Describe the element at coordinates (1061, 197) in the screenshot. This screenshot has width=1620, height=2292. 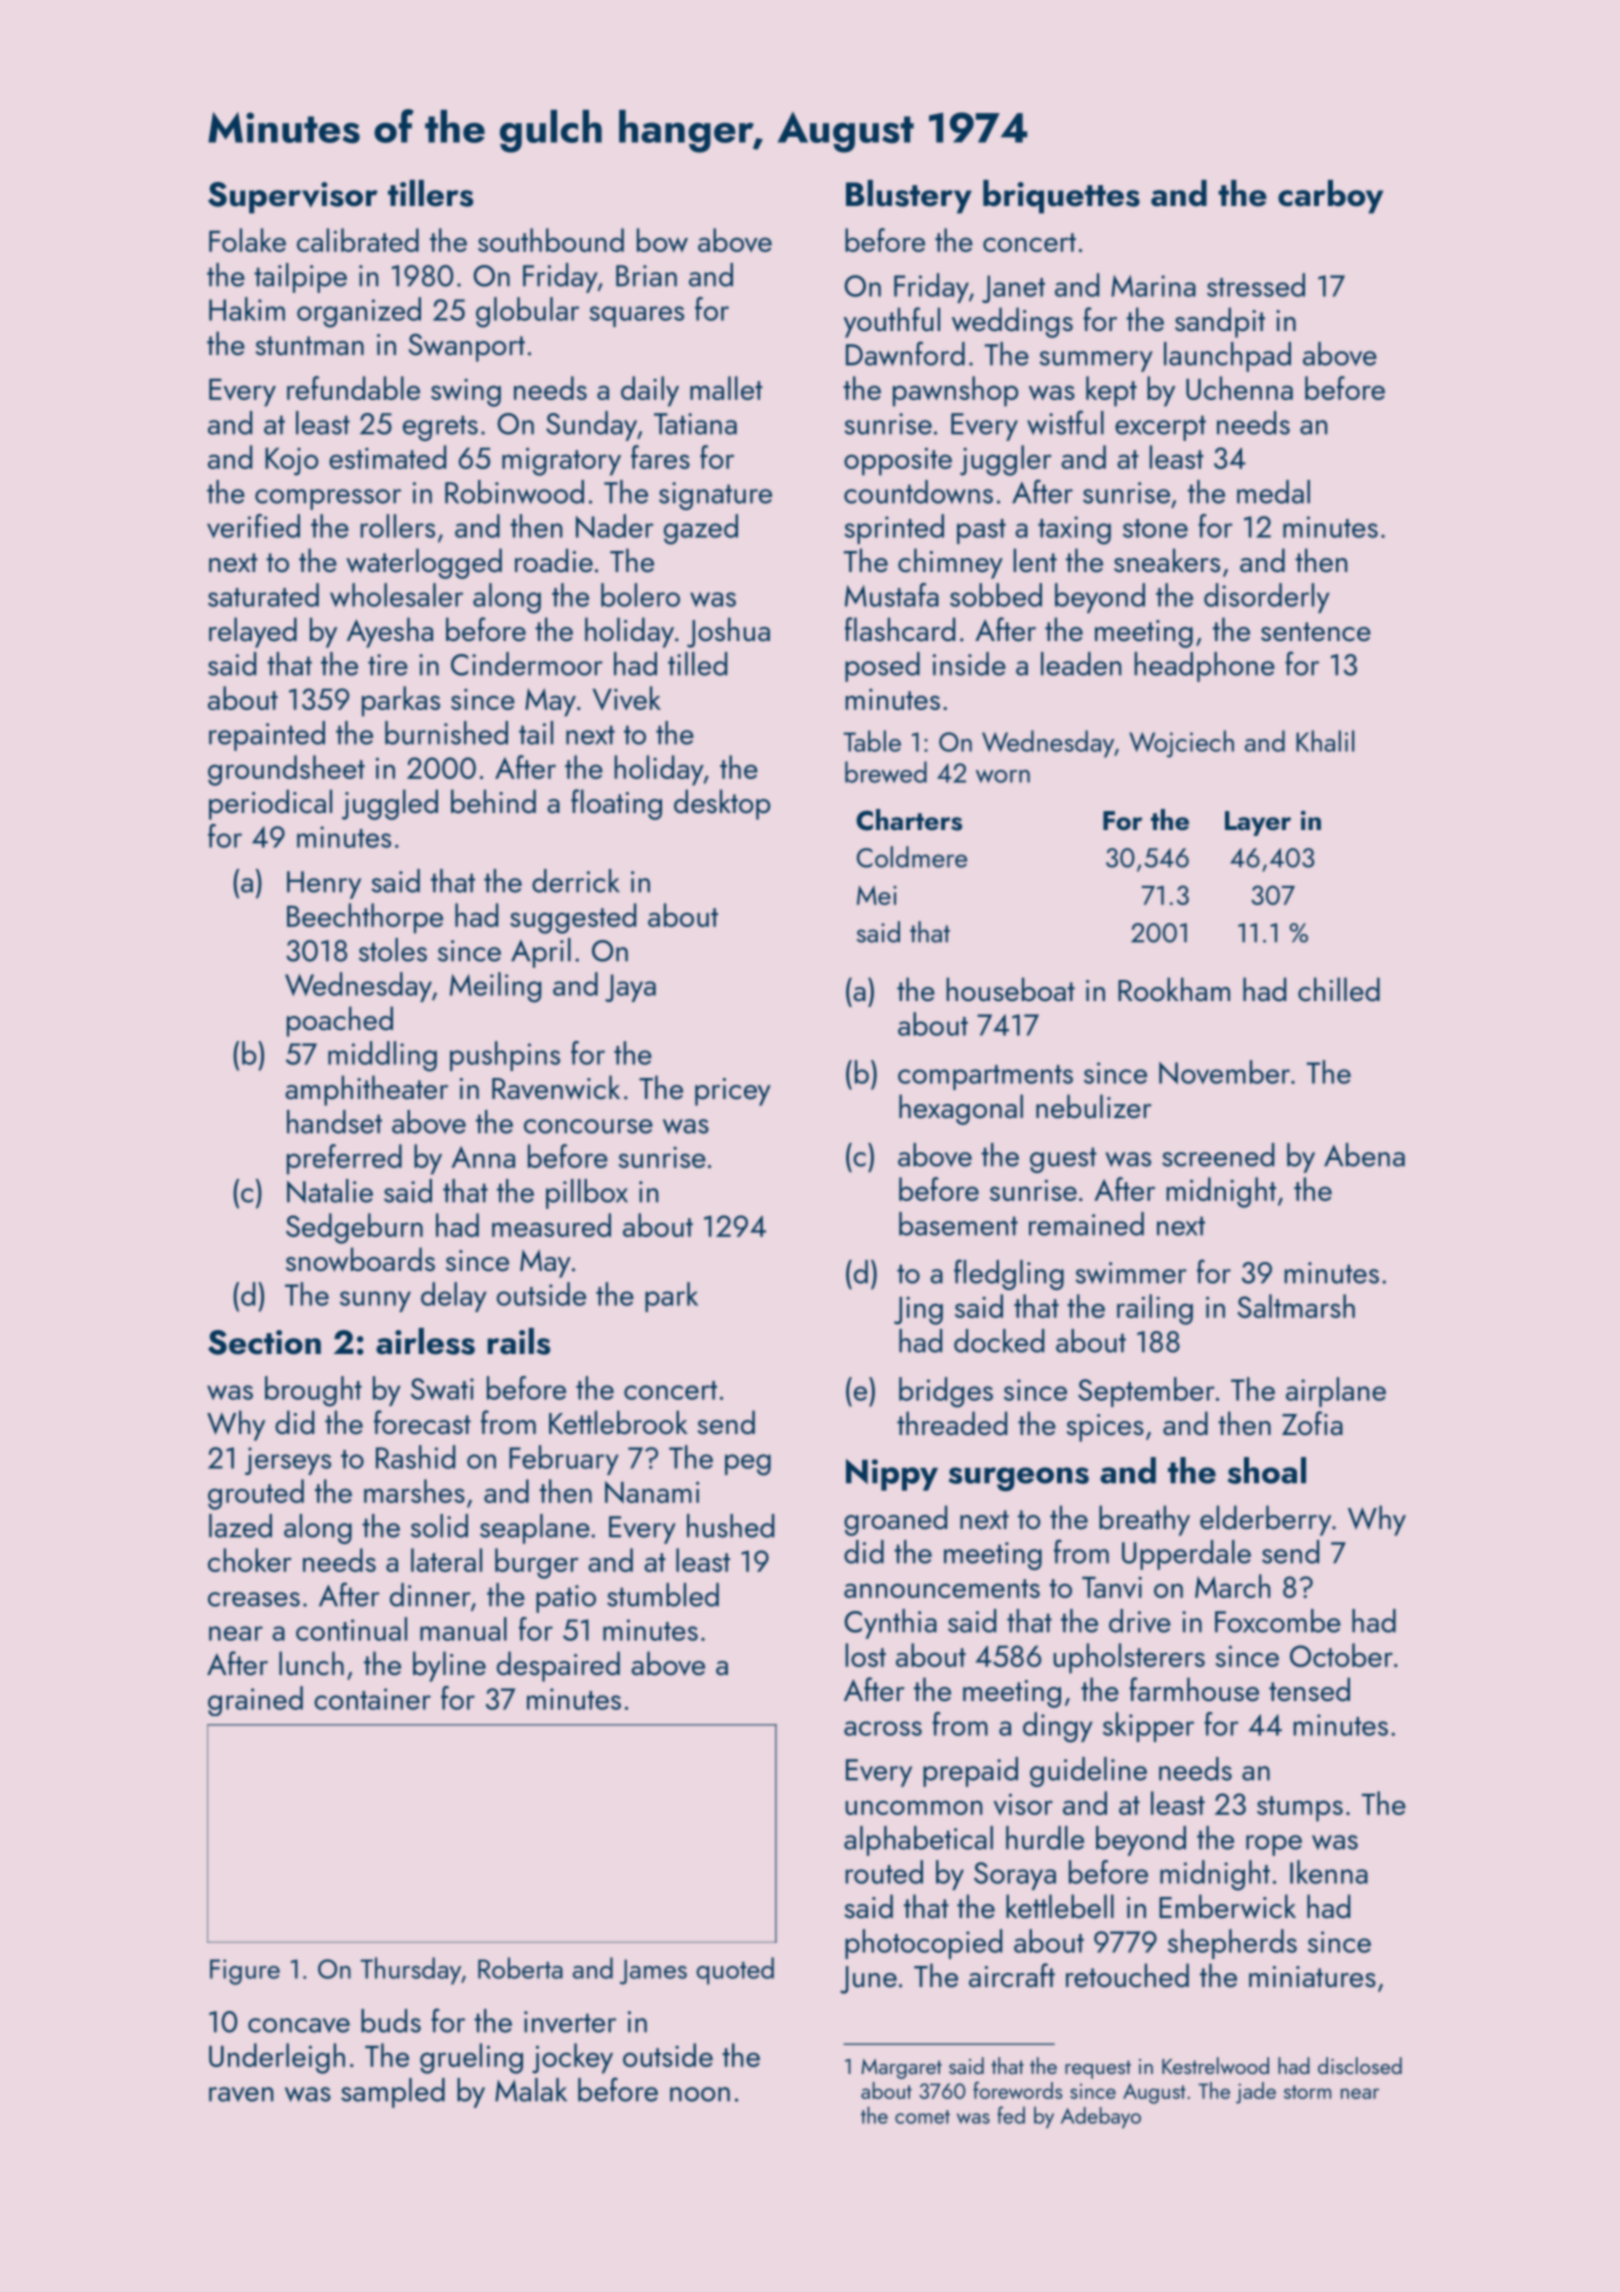
I see `briquettes` at that location.
